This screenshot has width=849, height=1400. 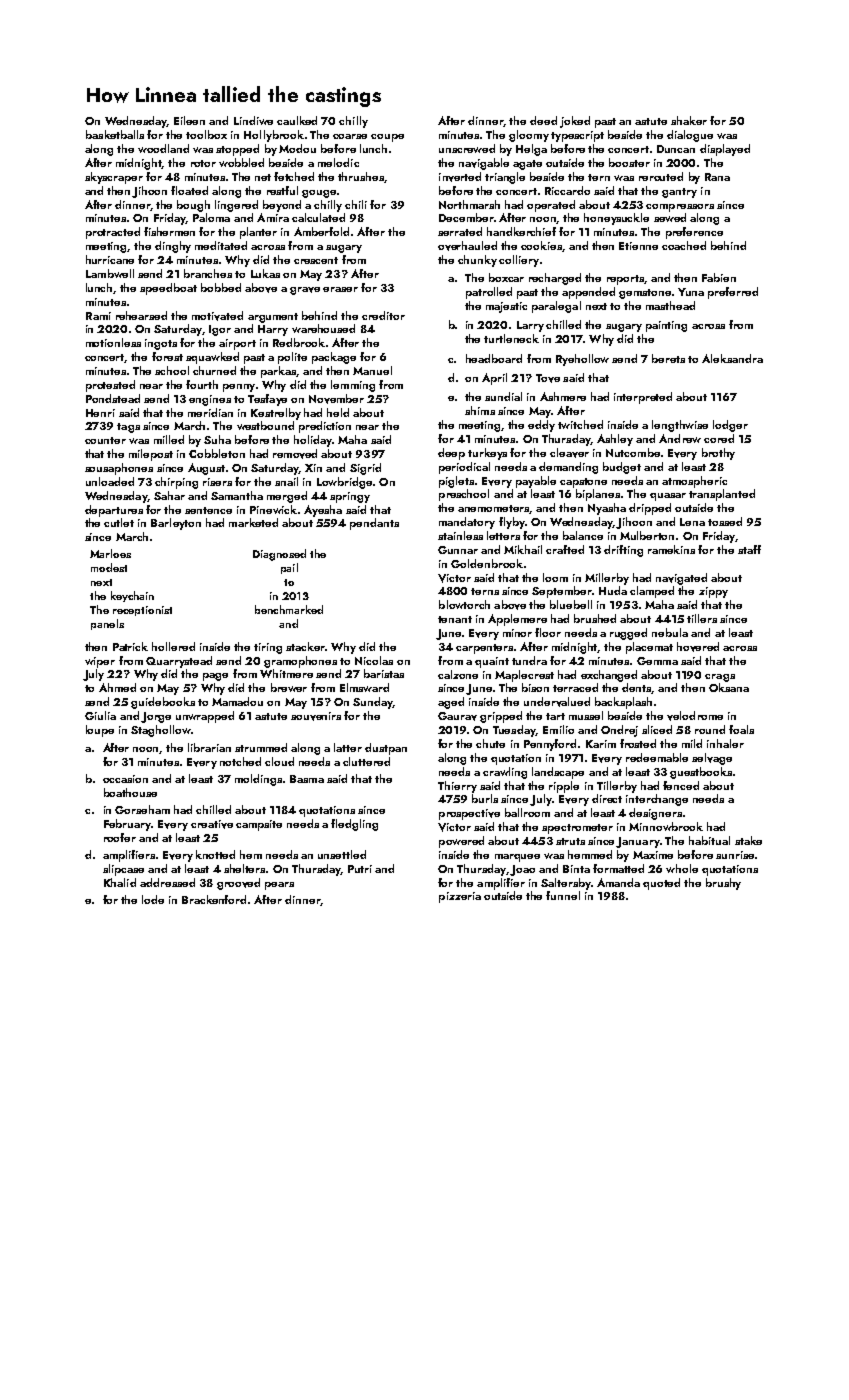 What do you see at coordinates (698, 647) in the screenshot?
I see `hovered` at bounding box center [698, 647].
